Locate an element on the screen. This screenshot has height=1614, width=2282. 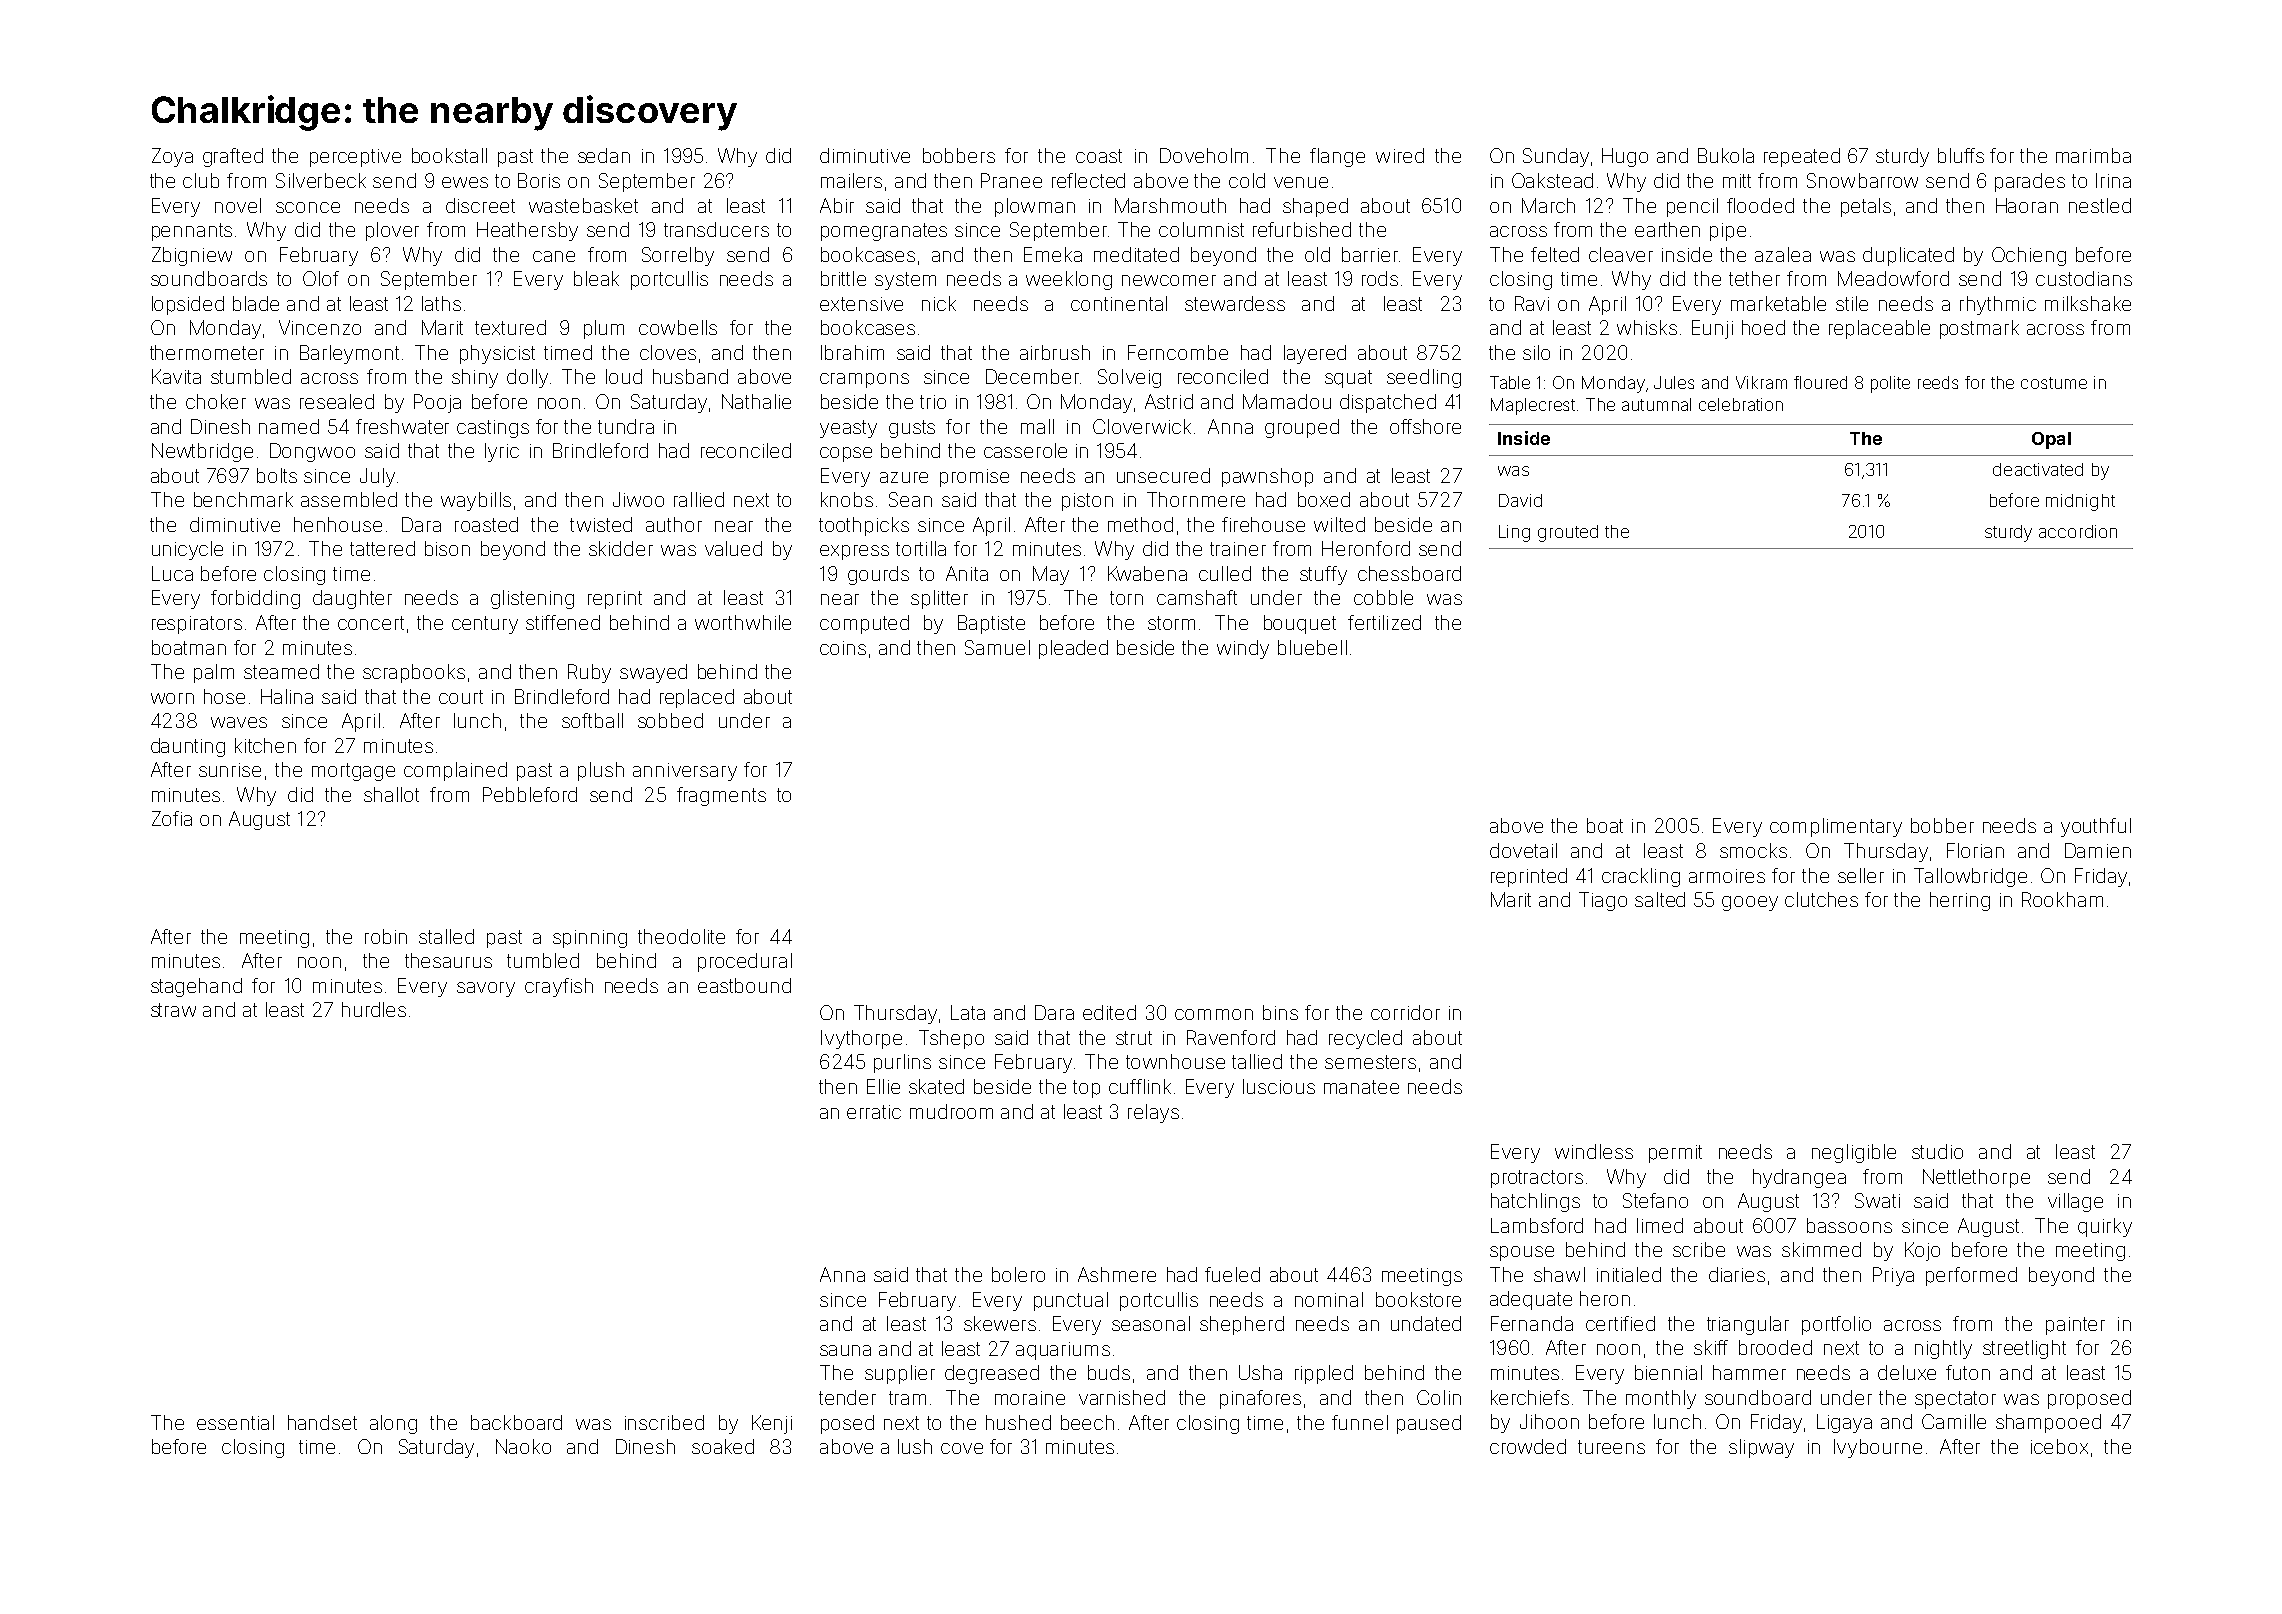
pennants is located at coordinates (192, 232).
